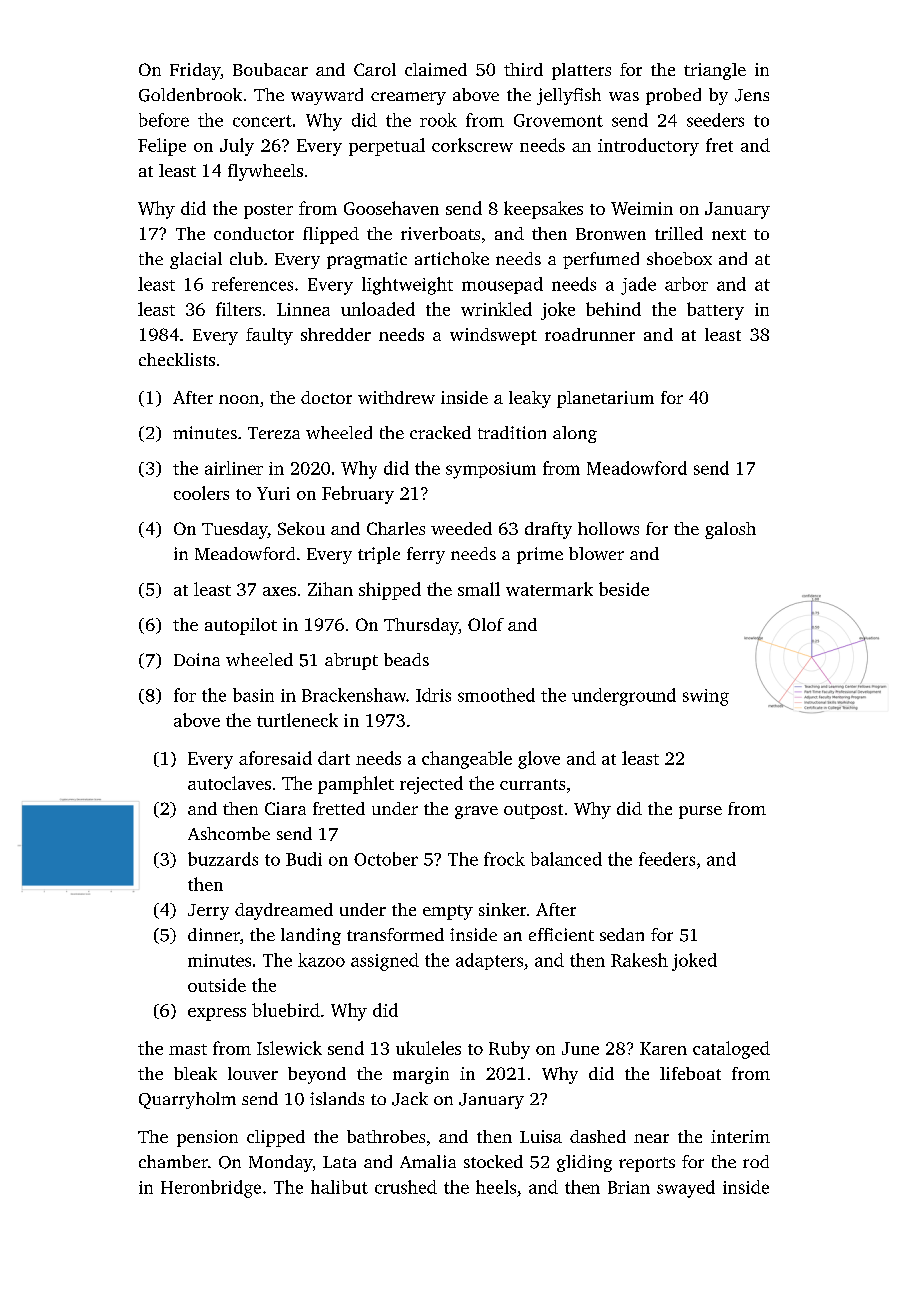 This screenshot has width=908, height=1316. What do you see at coordinates (406, 1187) in the screenshot?
I see `crushed` at bounding box center [406, 1187].
